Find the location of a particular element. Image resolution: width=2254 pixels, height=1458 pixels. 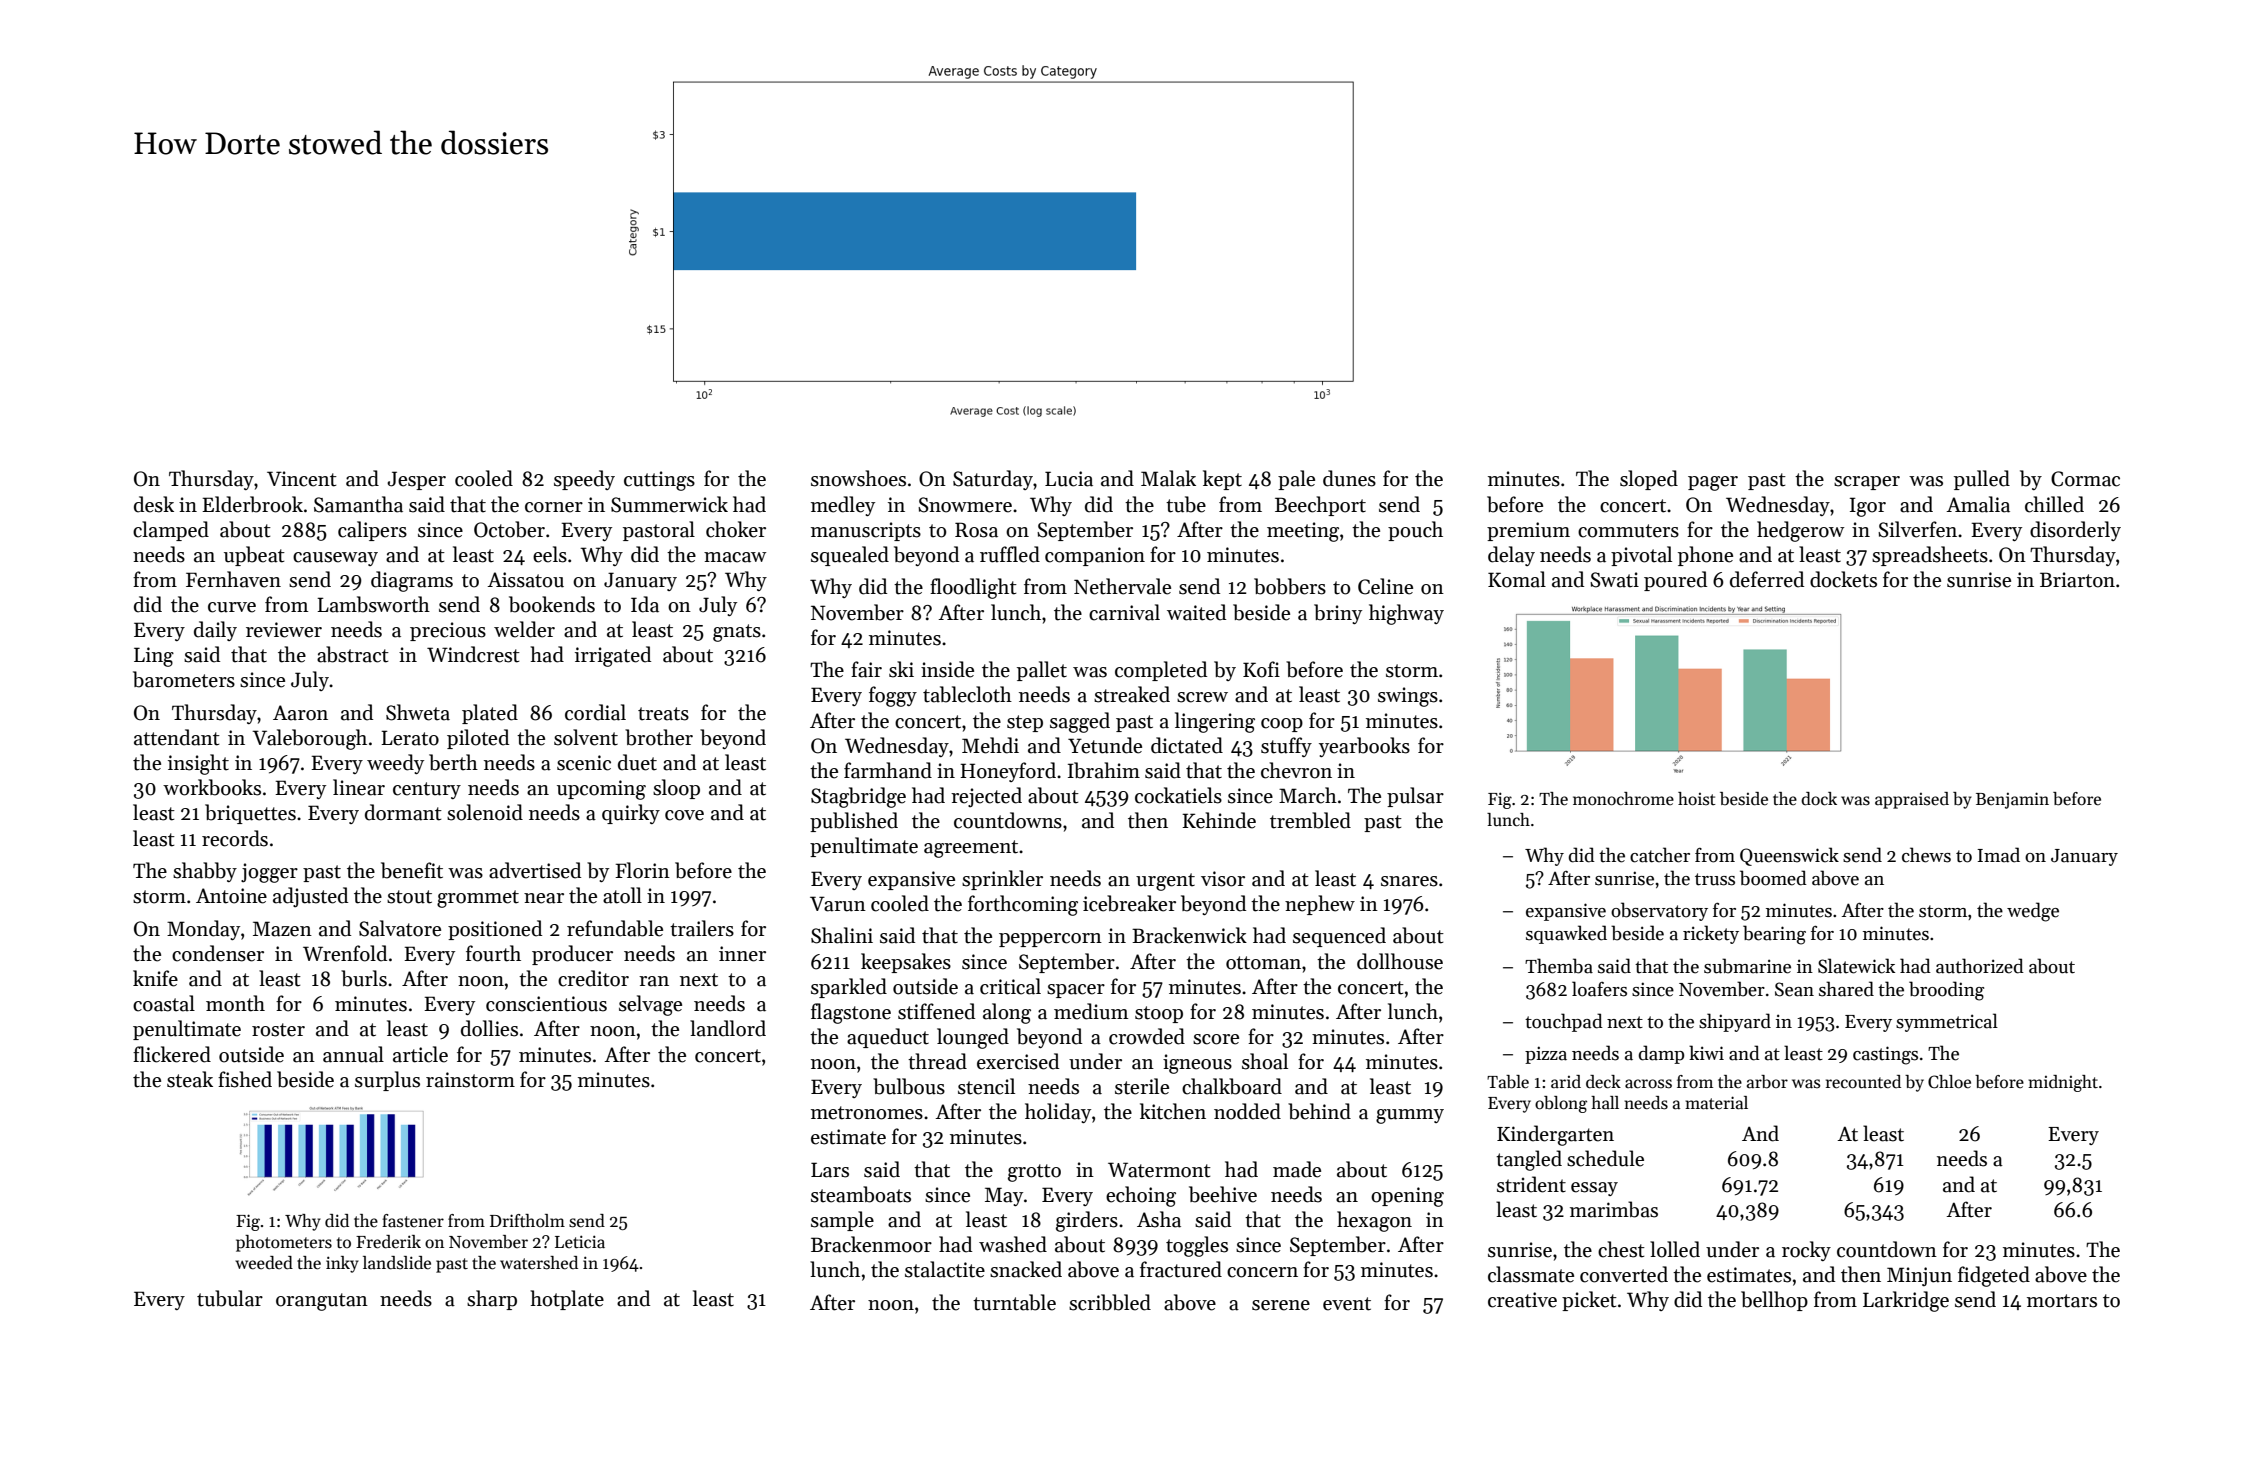

sloped is located at coordinates (1649, 480).
